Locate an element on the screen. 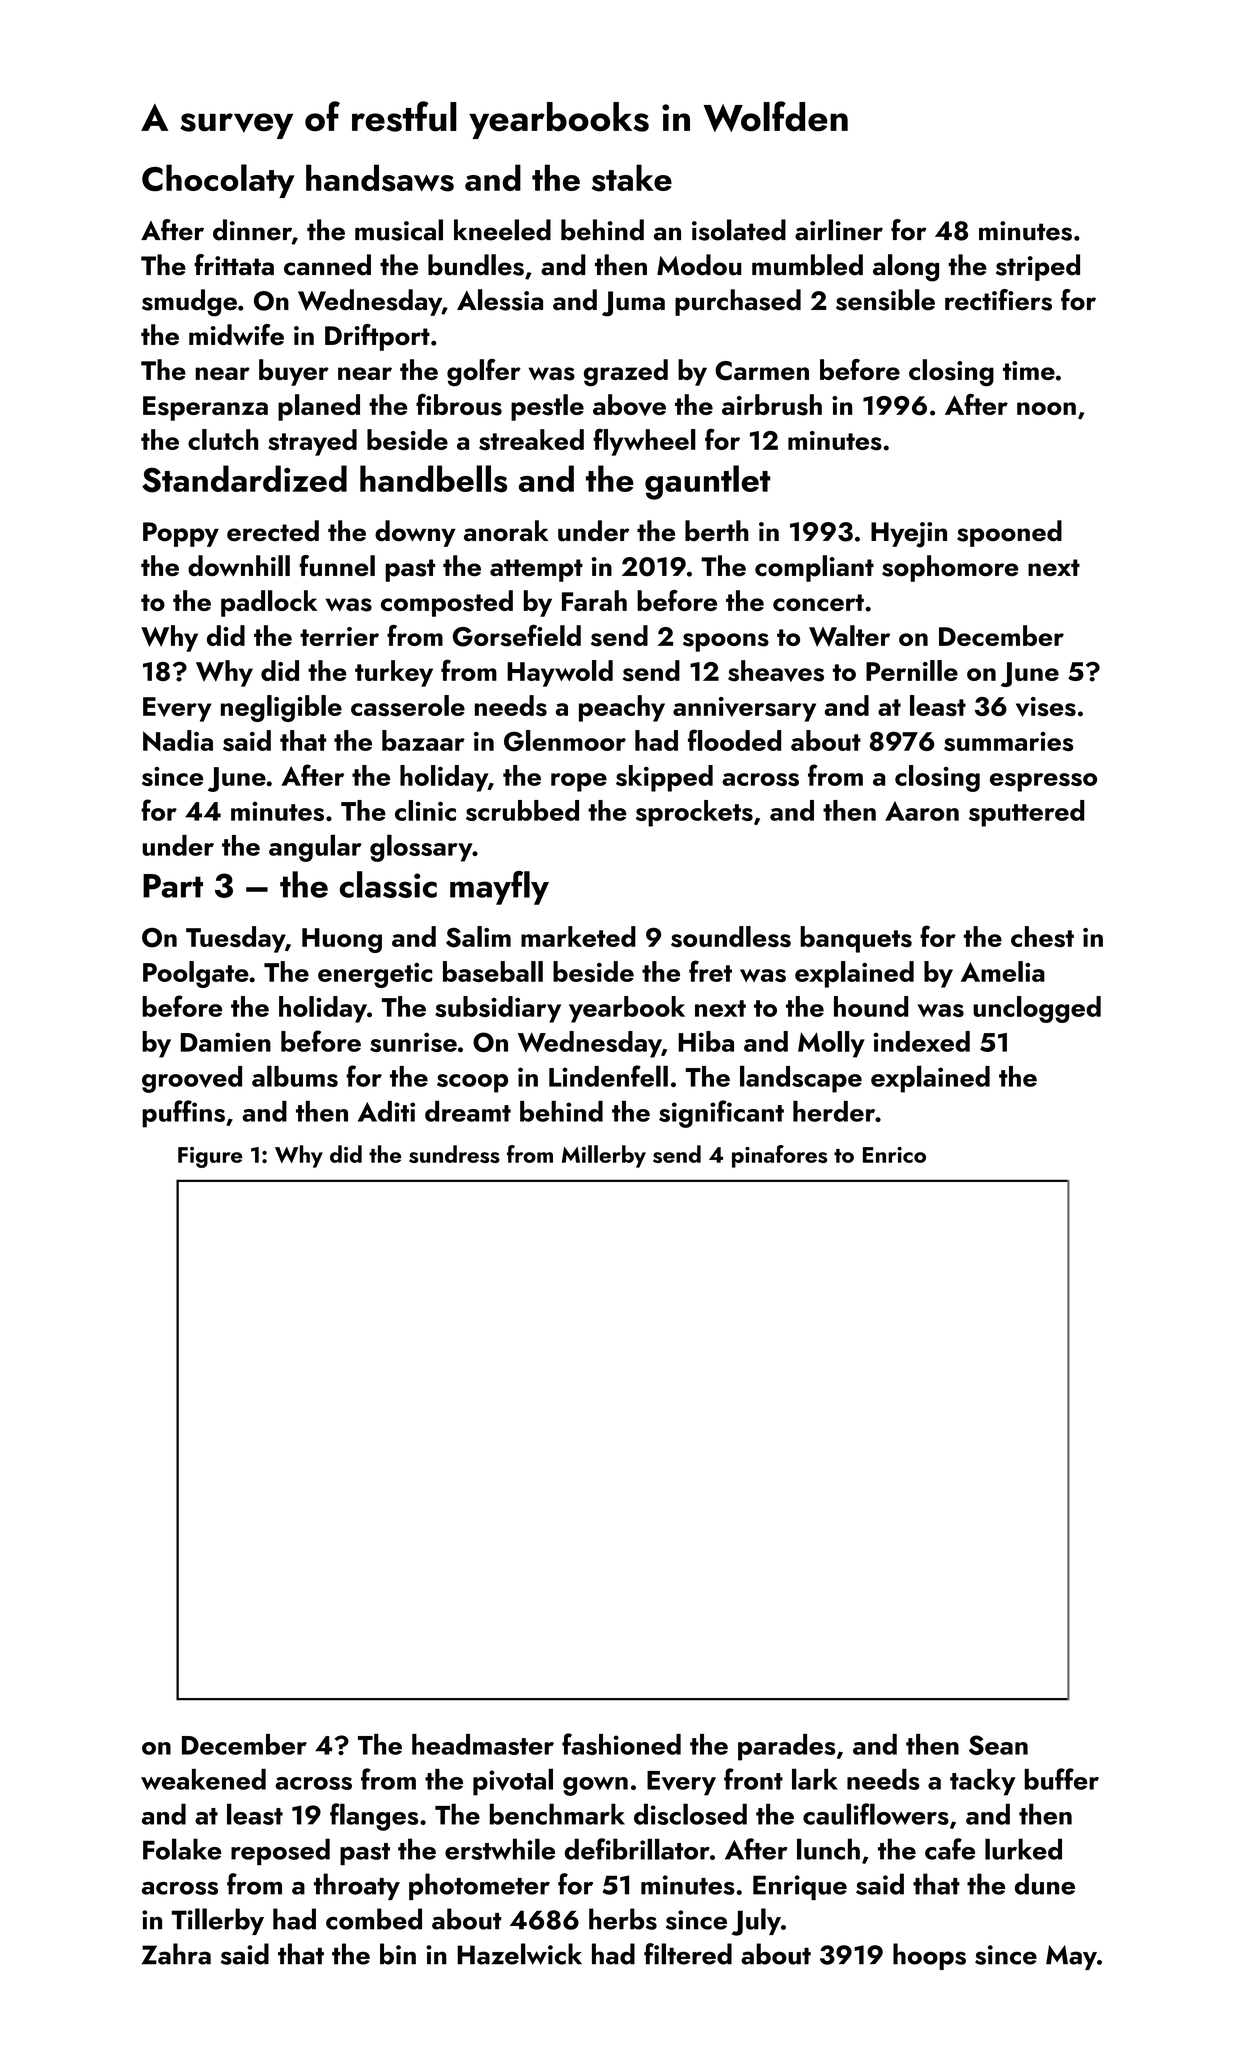 Image resolution: width=1246 pixels, height=2053 pixels. turkey is located at coordinates (394, 673).
